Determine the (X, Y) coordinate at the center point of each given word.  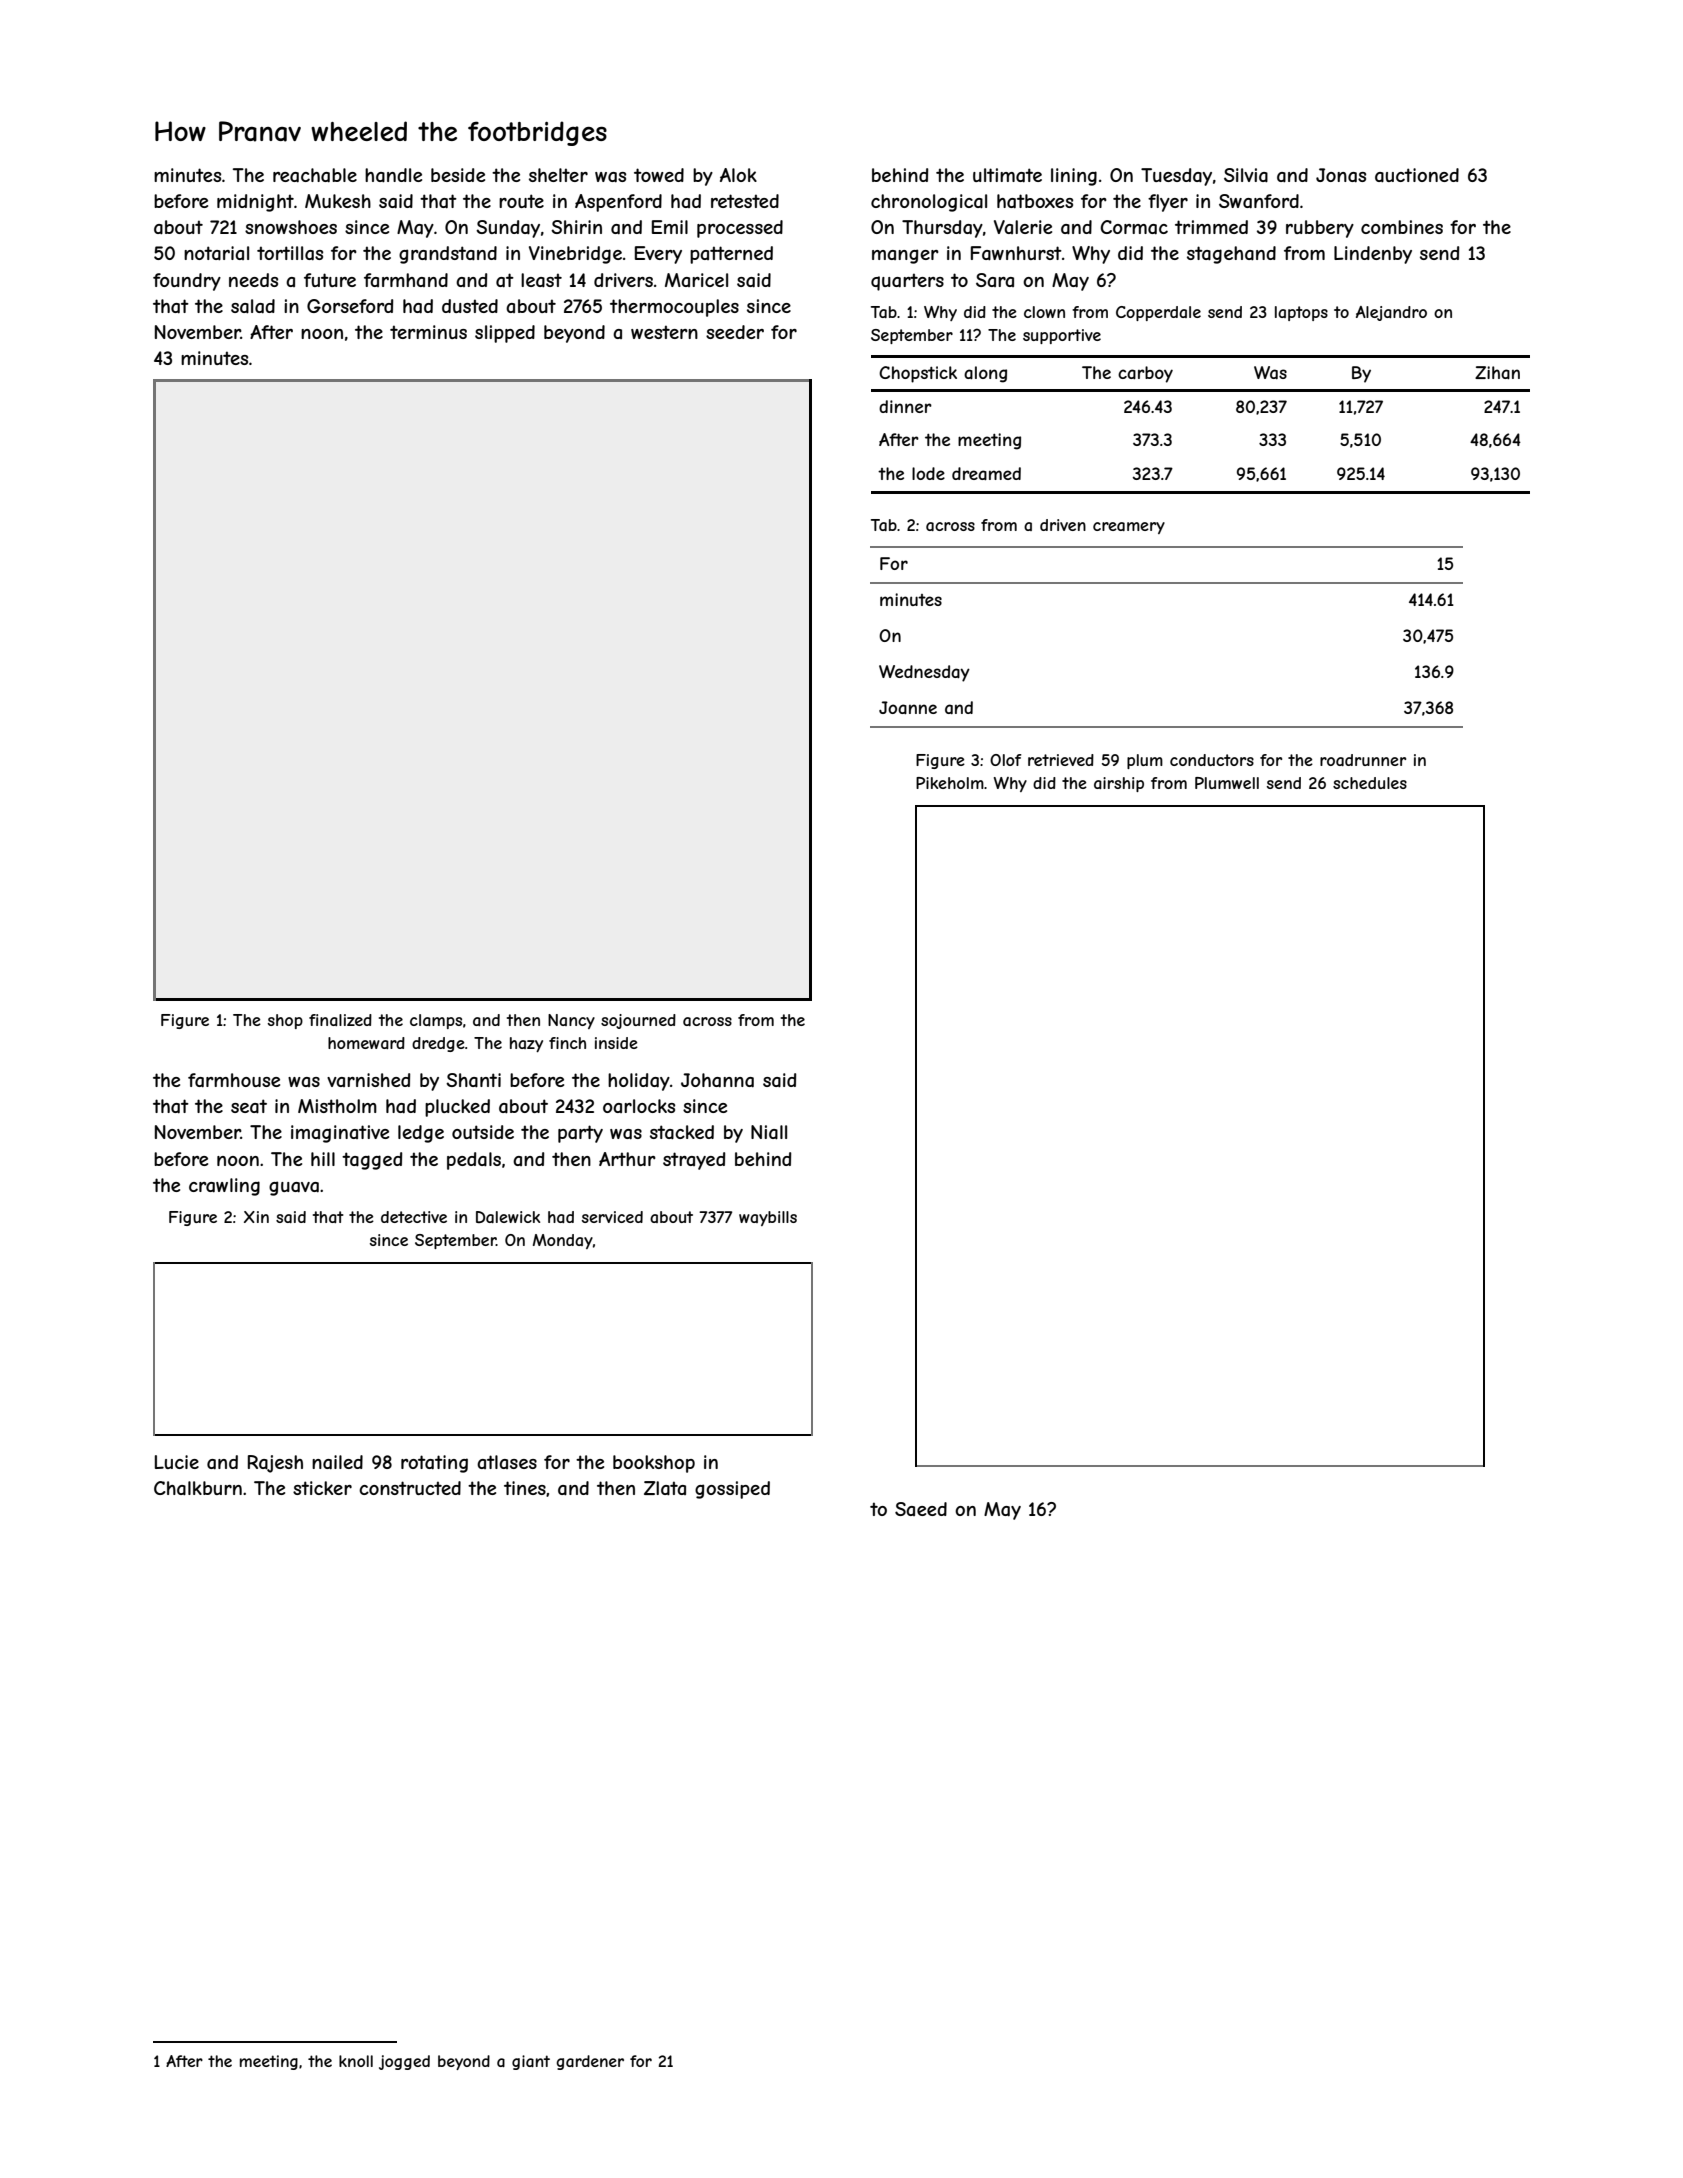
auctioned (1417, 175)
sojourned (638, 1021)
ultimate (1007, 175)
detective (414, 1217)
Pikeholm (950, 783)
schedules (1370, 783)
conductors (1212, 760)
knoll (356, 2061)
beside (458, 175)
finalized (340, 1020)
